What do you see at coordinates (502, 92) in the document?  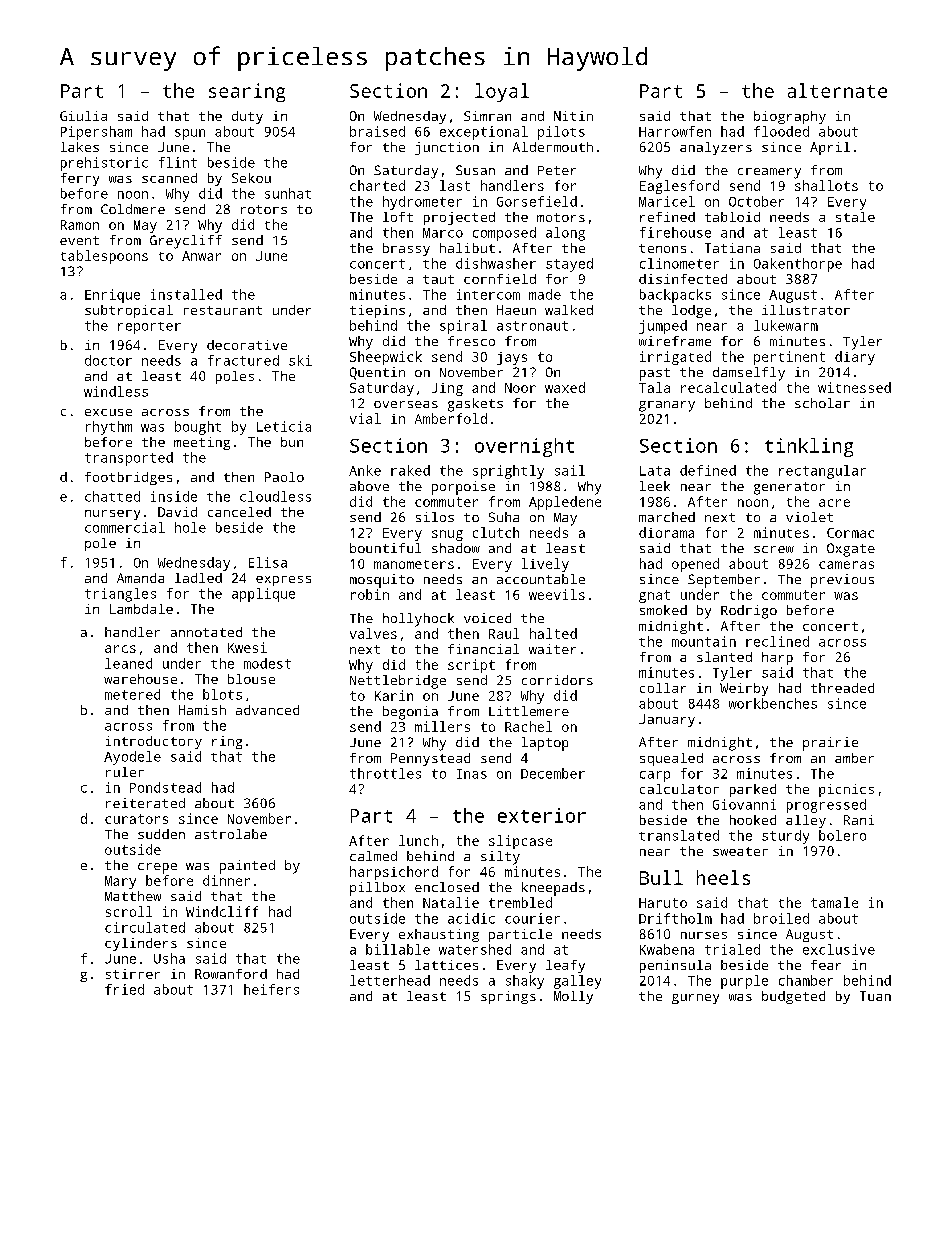 I see `loyal` at bounding box center [502, 92].
